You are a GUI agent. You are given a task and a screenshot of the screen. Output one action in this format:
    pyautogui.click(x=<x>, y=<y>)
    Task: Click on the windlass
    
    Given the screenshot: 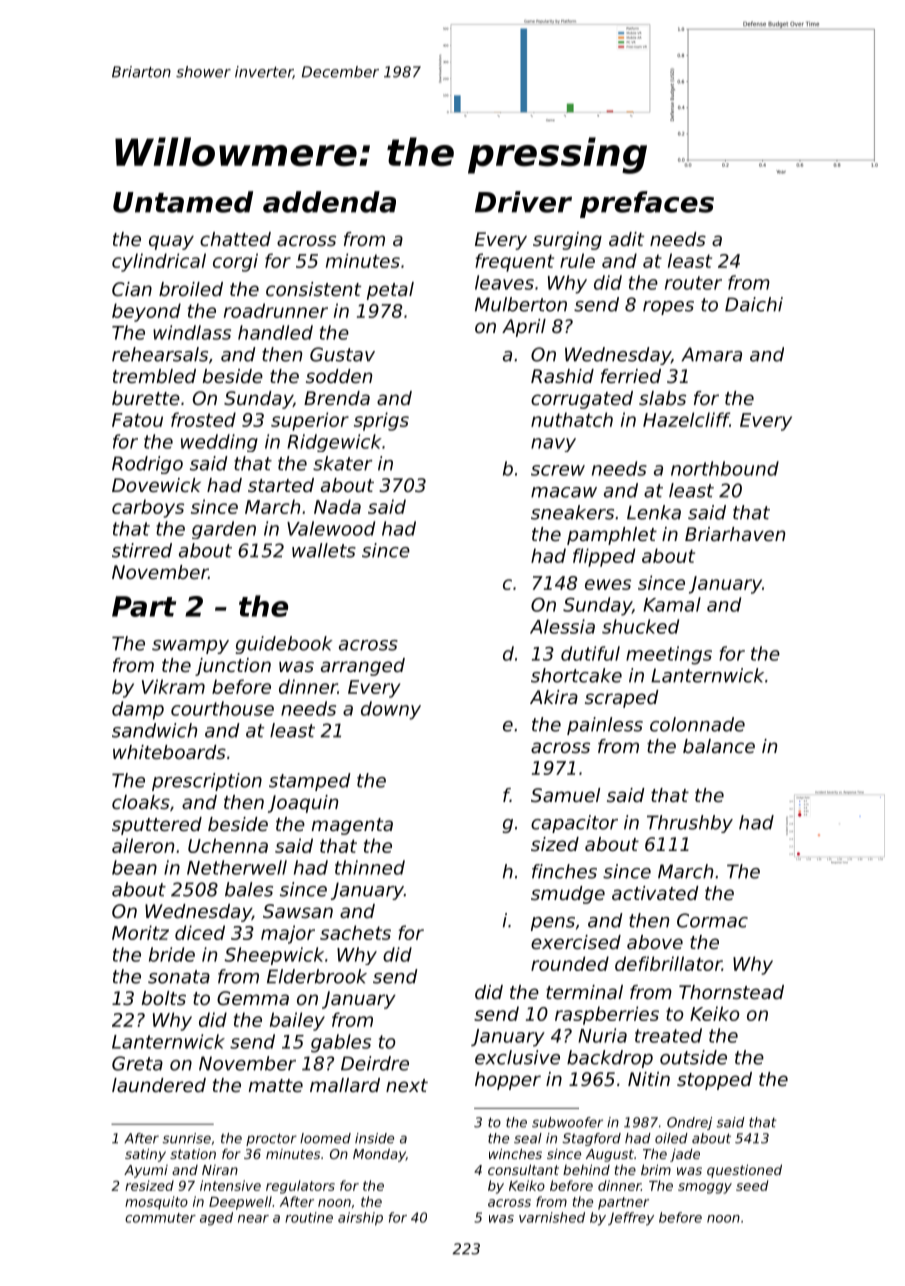 What is the action you would take?
    pyautogui.click(x=192, y=332)
